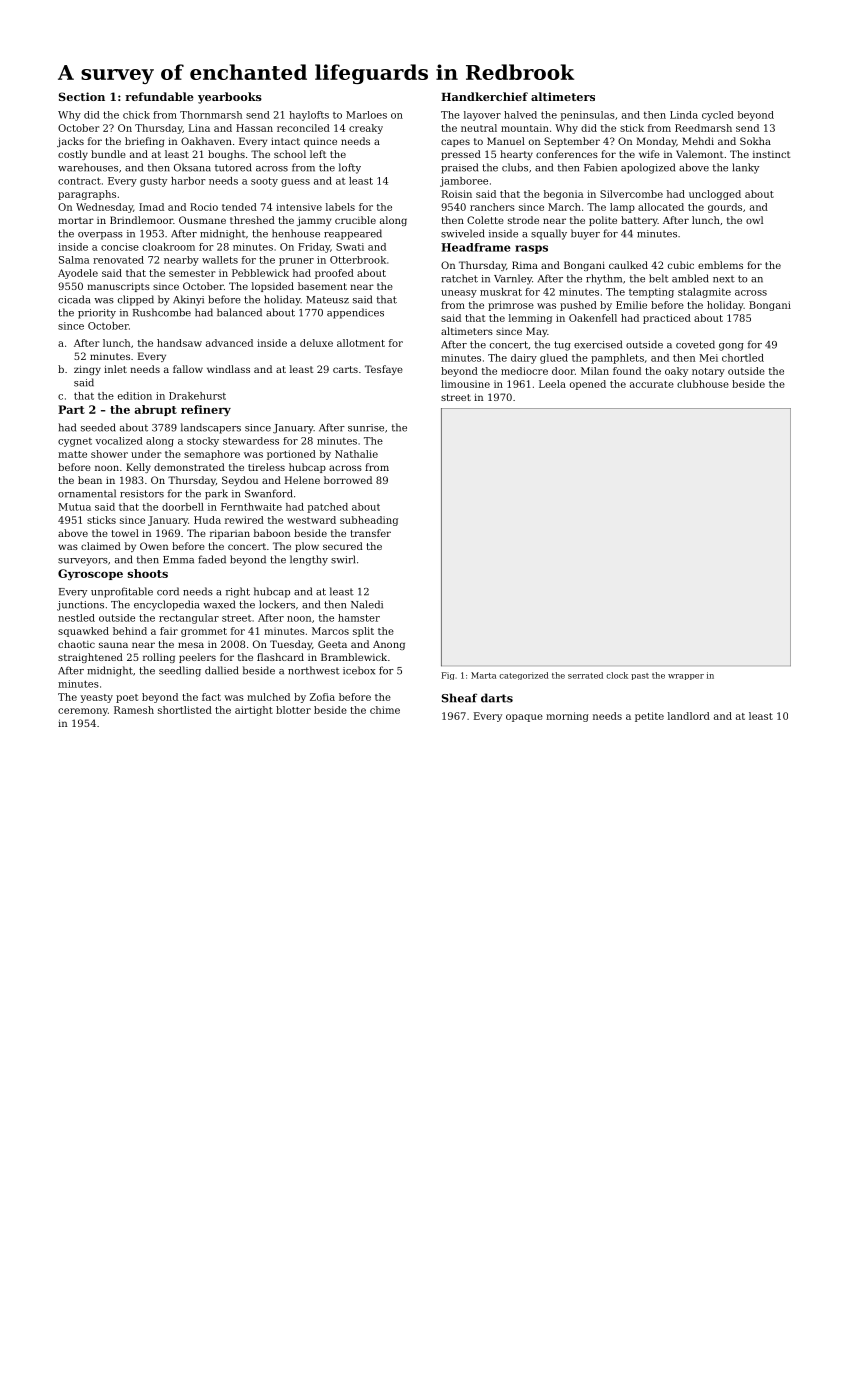 This image has height=1400, width=849. I want to click on Gyroscope, so click(90, 574).
